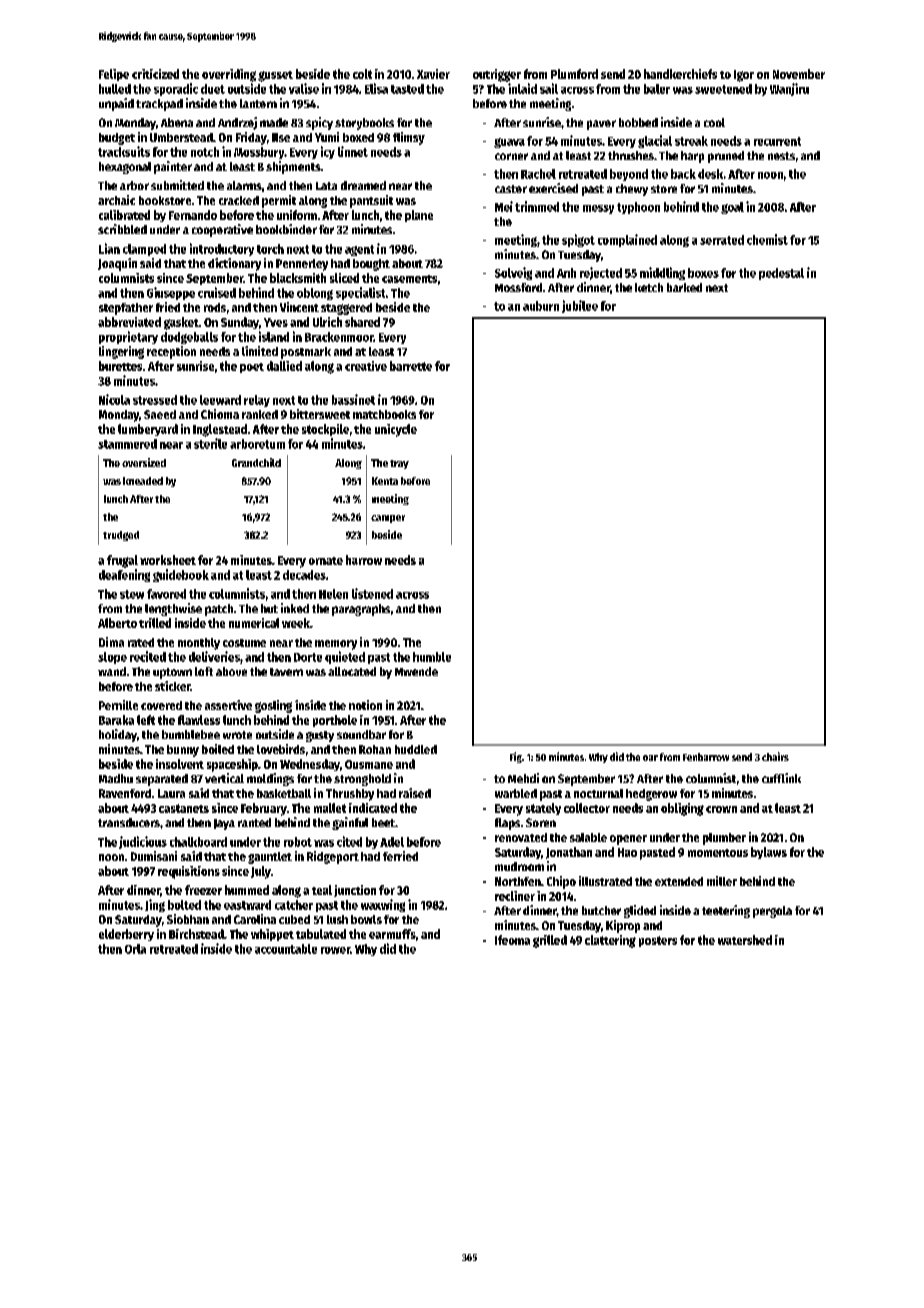 This screenshot has height=1308, width=924. What do you see at coordinates (683, 174) in the screenshot?
I see `back` at bounding box center [683, 174].
